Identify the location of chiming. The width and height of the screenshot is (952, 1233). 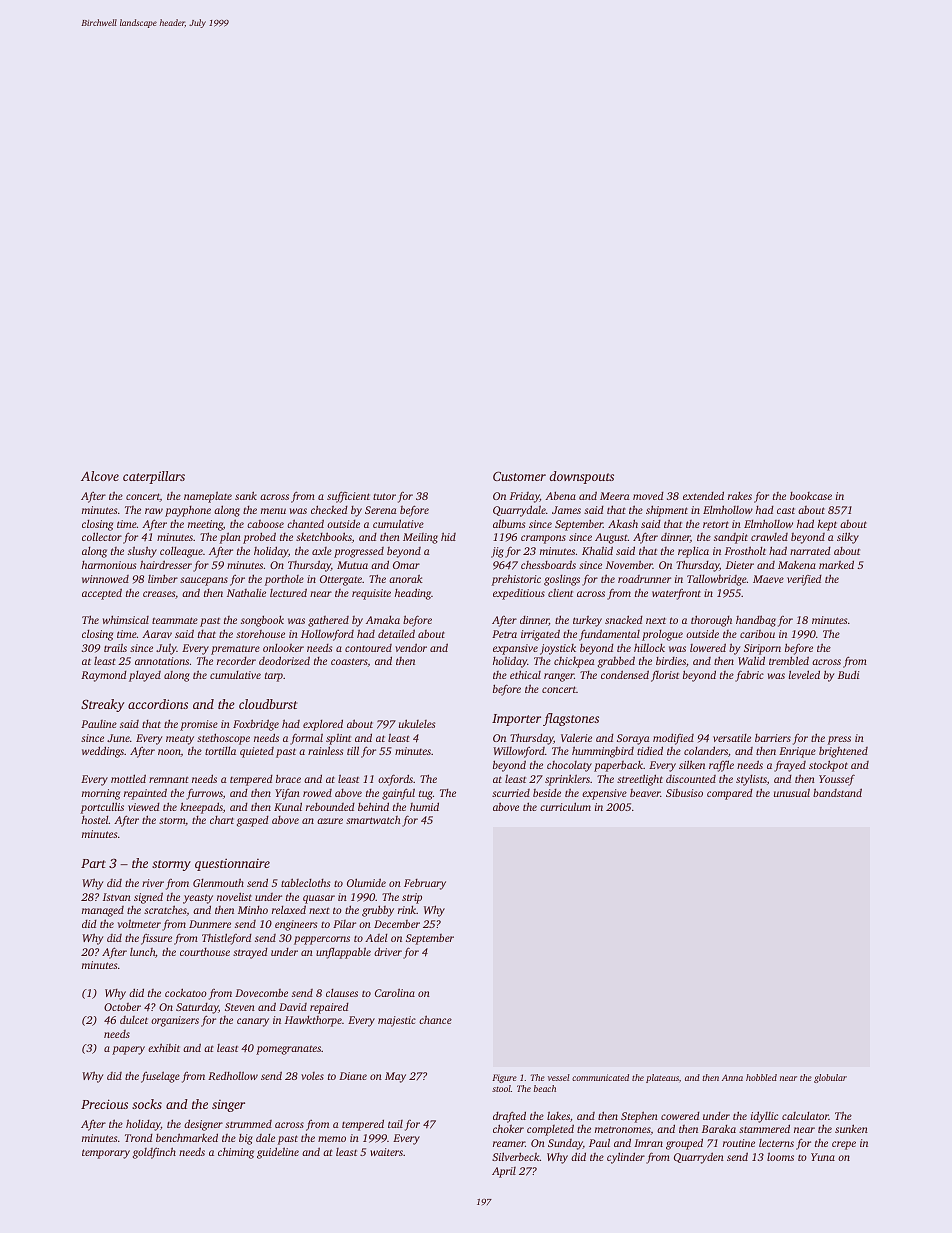
(236, 1153).
